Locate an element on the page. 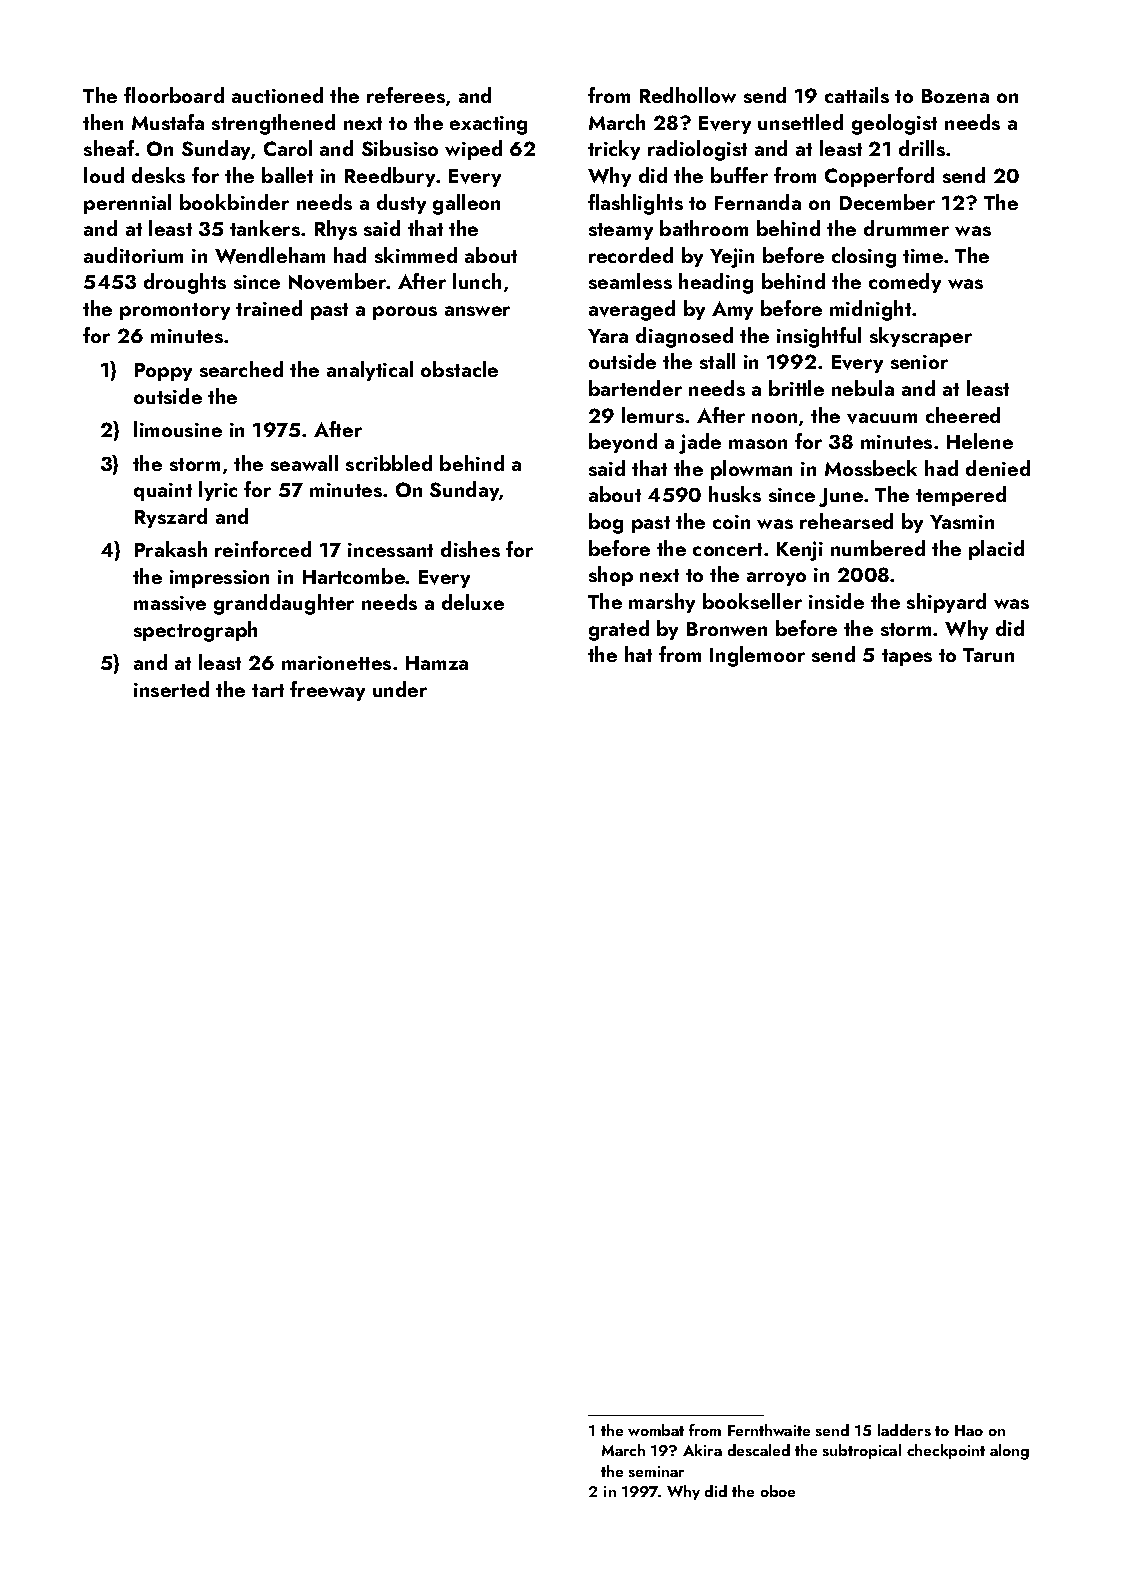 Image resolution: width=1126 pixels, height=1592 pixels. bookbinder is located at coordinates (234, 202).
